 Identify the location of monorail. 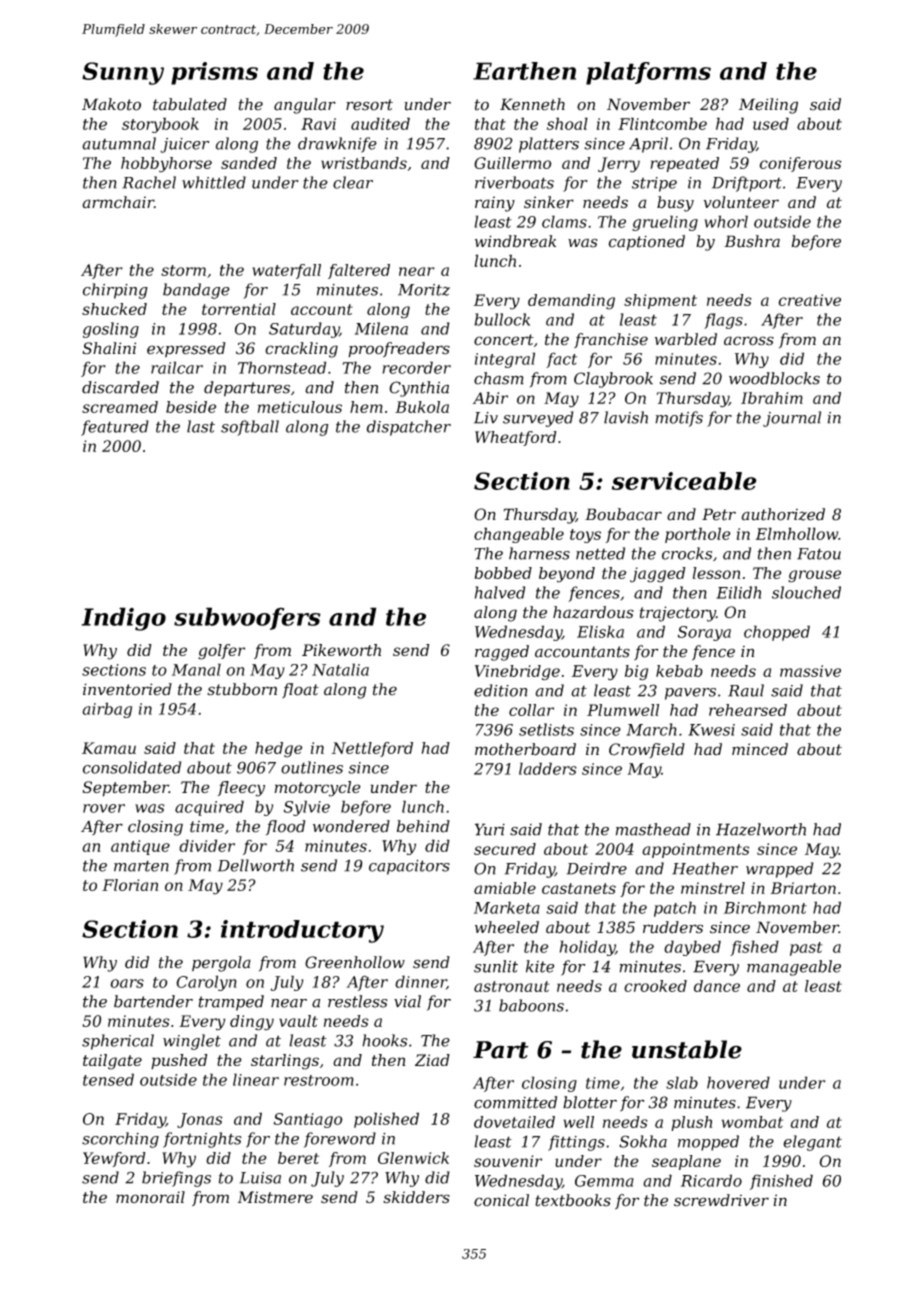
(150, 1197).
